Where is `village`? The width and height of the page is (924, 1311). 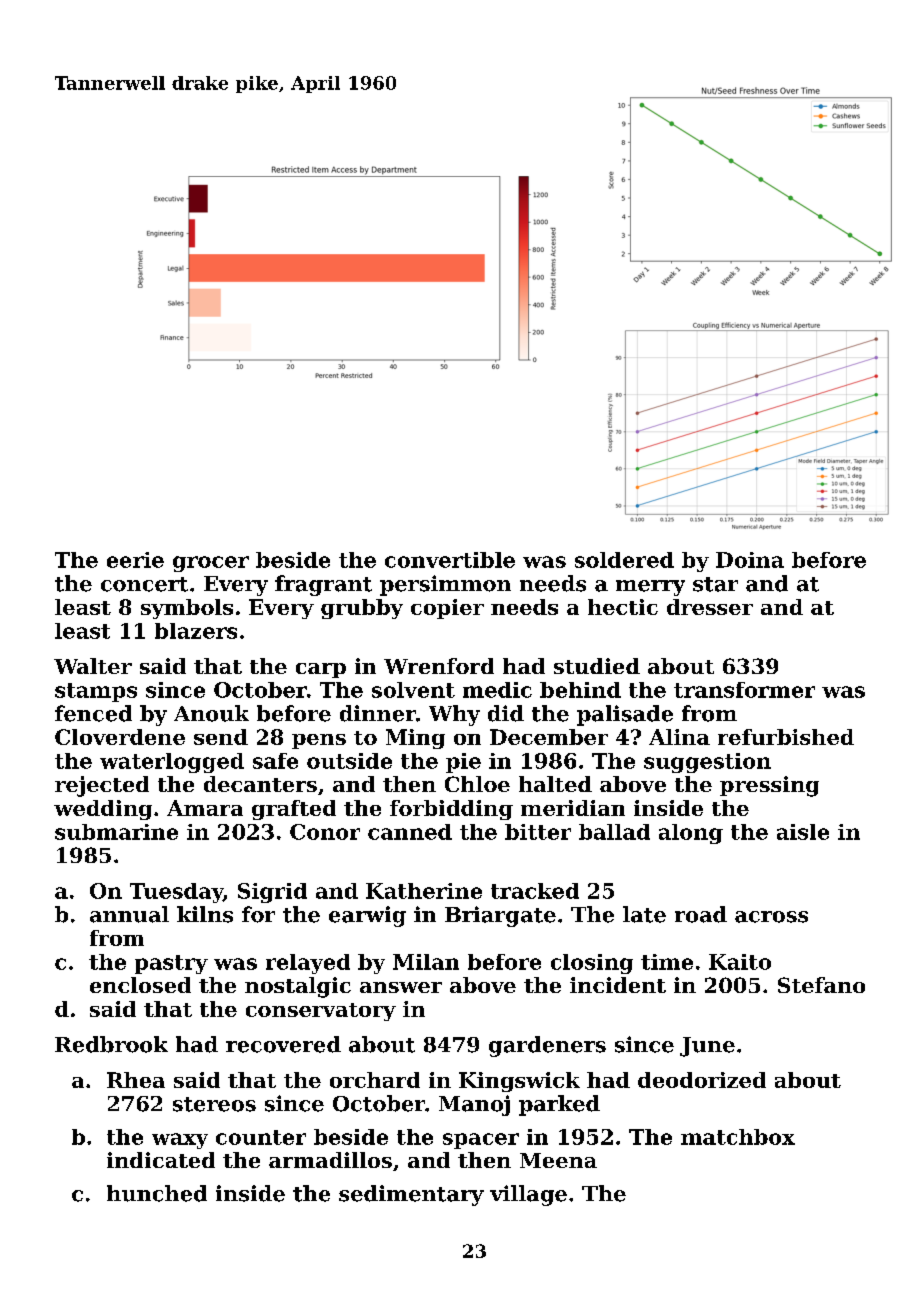 village is located at coordinates (528, 1195).
